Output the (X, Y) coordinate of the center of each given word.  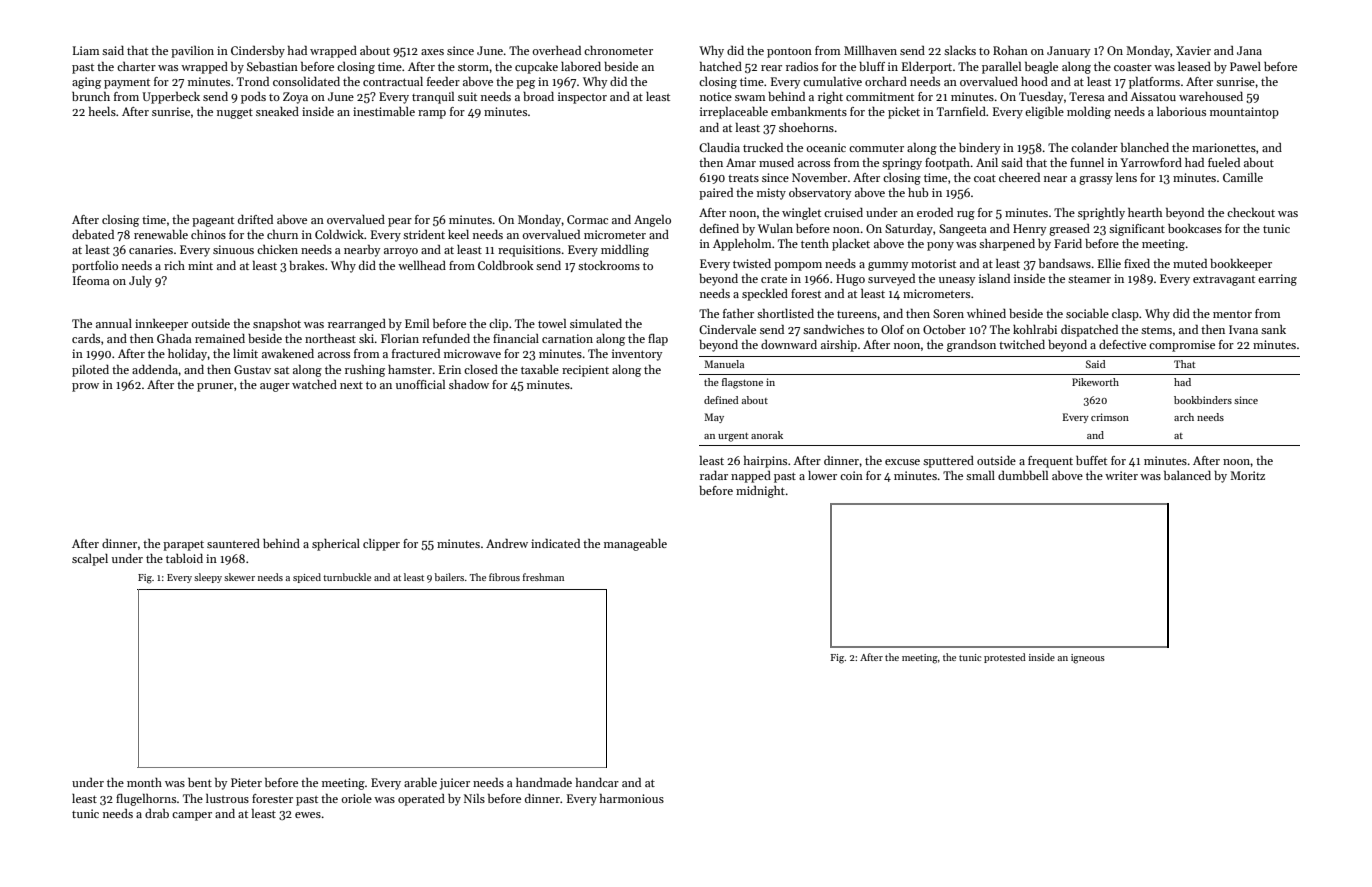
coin (851, 475)
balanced (1187, 475)
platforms (1154, 83)
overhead (556, 50)
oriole (356, 798)
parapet (183, 546)
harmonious (632, 798)
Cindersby (258, 52)
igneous (1088, 659)
